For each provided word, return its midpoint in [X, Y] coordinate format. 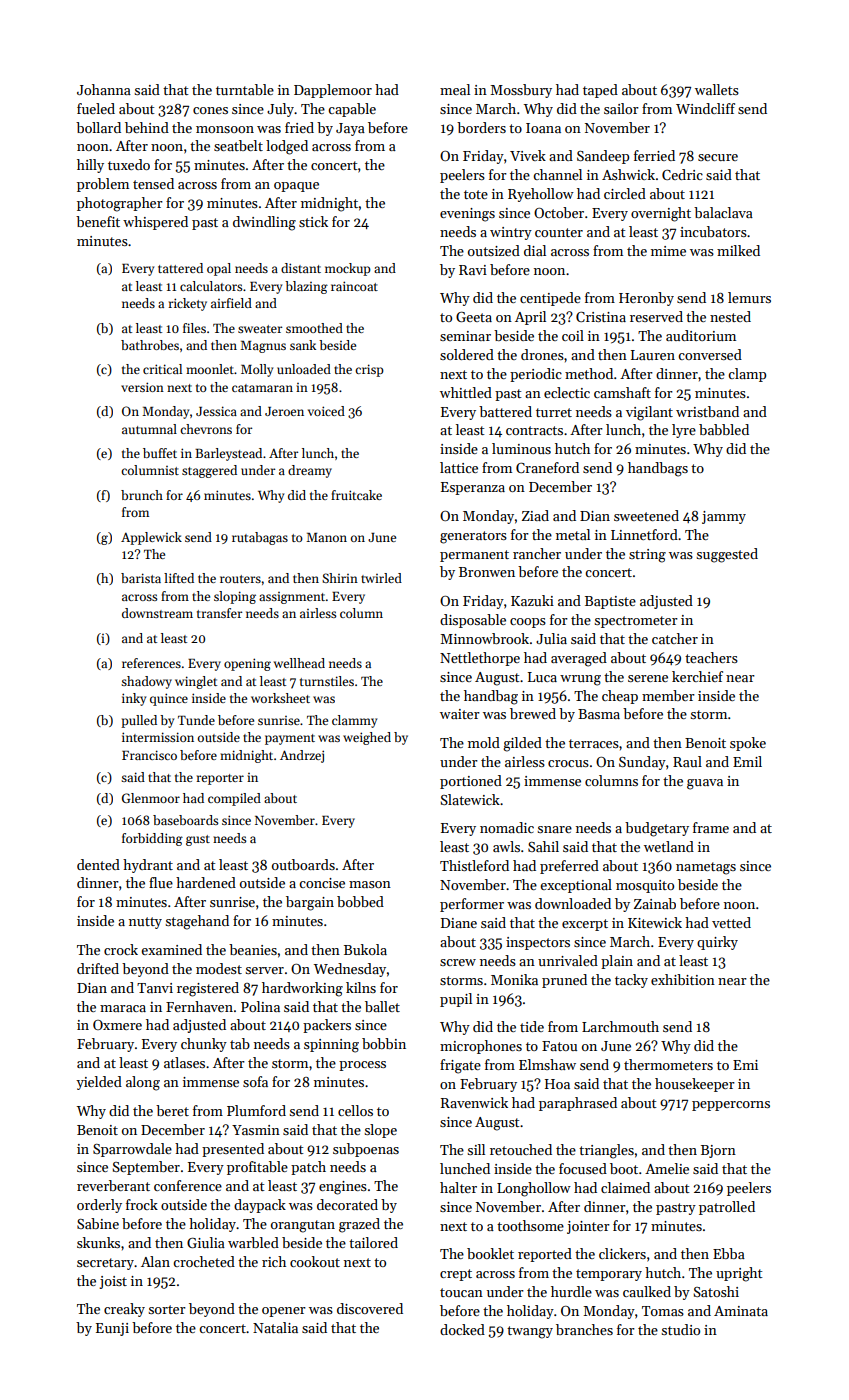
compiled [234, 799]
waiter [460, 714]
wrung [580, 680]
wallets [717, 89]
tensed [153, 183]
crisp [369, 370]
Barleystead [228, 454]
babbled [724, 429]
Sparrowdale [132, 1150]
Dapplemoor [333, 91]
